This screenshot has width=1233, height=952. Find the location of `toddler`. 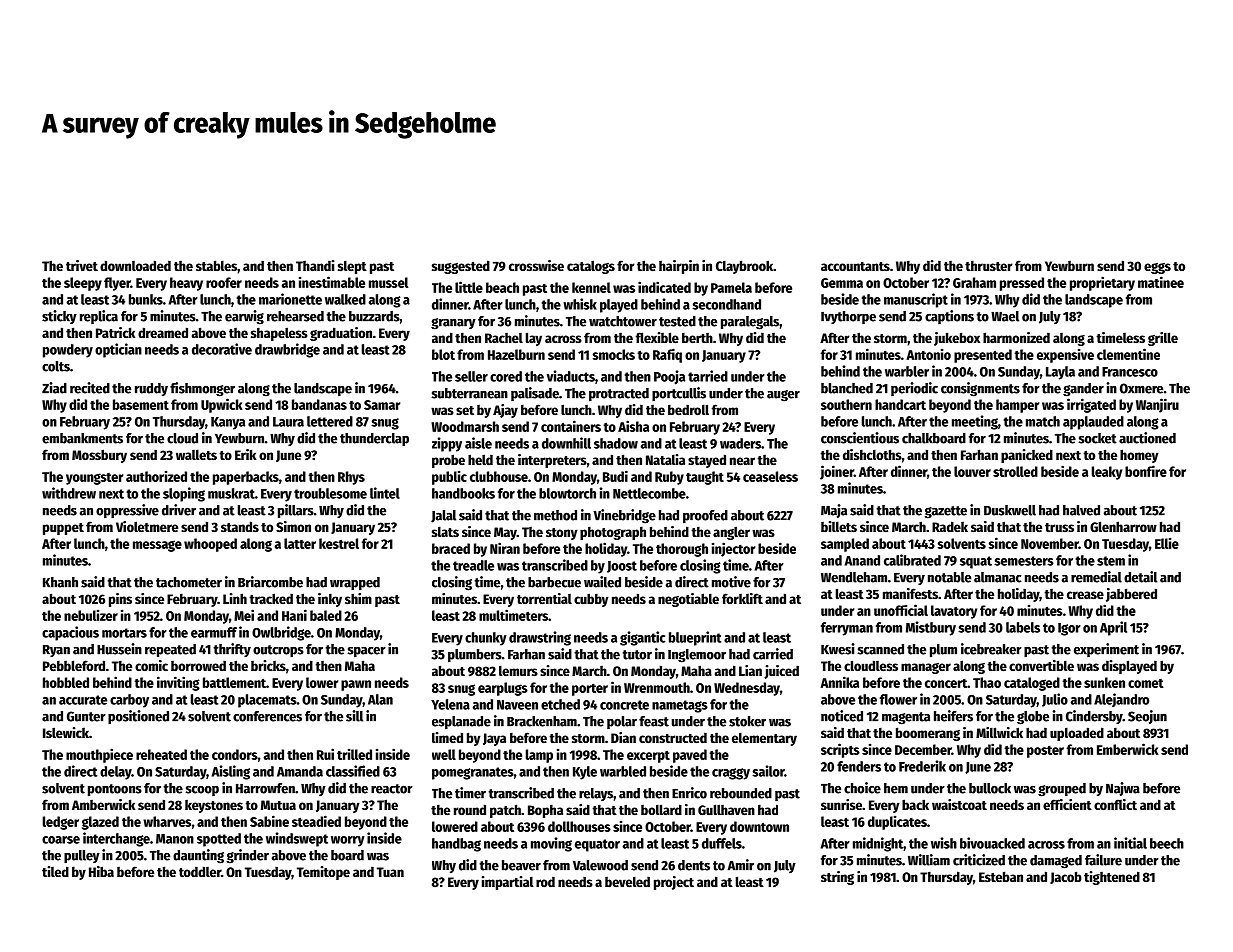

toddler is located at coordinates (200, 871).
